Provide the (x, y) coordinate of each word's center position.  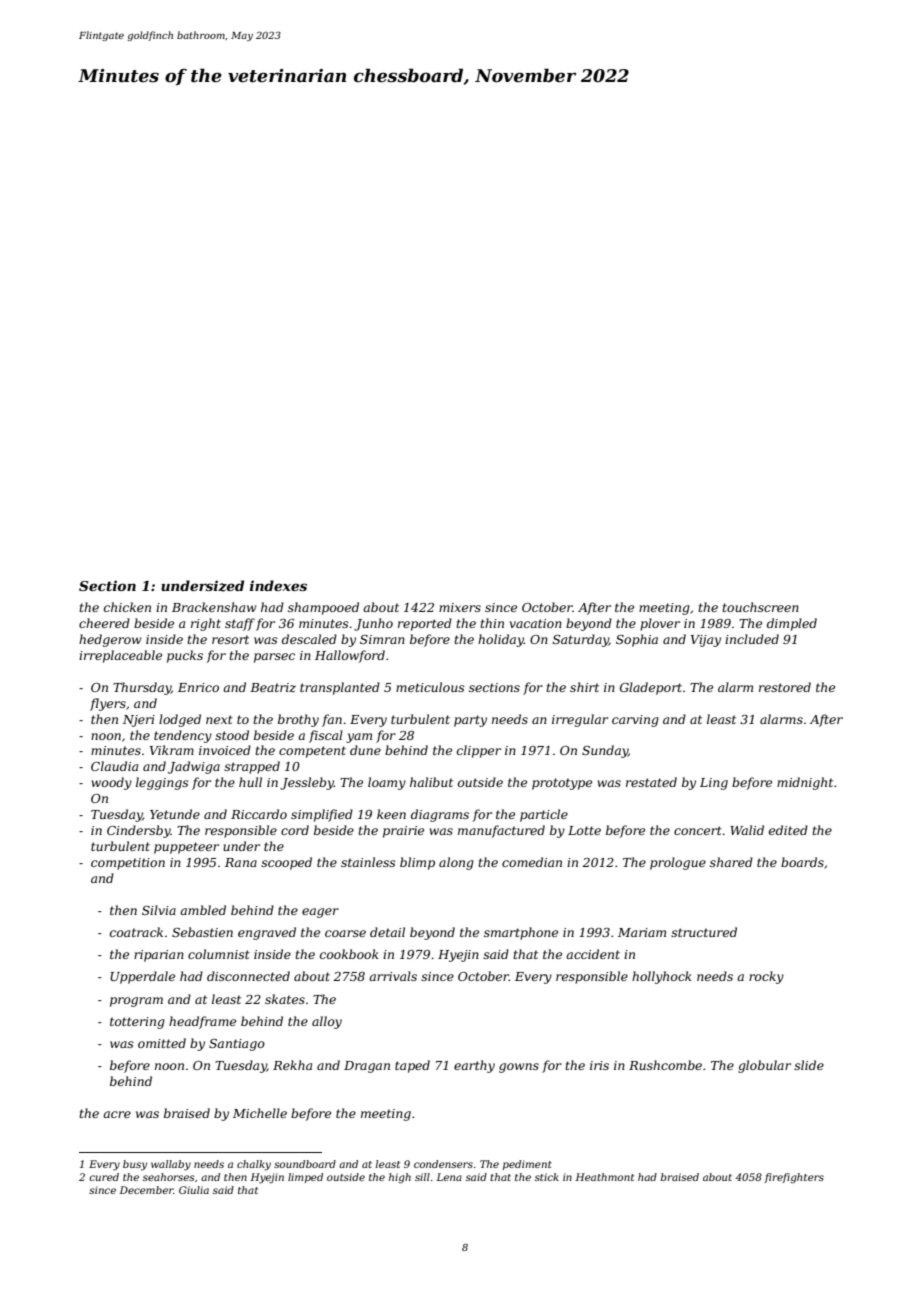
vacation (536, 623)
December (146, 1190)
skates (285, 999)
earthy (474, 1066)
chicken (127, 607)
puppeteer (186, 848)
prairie (403, 832)
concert (698, 830)
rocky (766, 977)
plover (660, 624)
